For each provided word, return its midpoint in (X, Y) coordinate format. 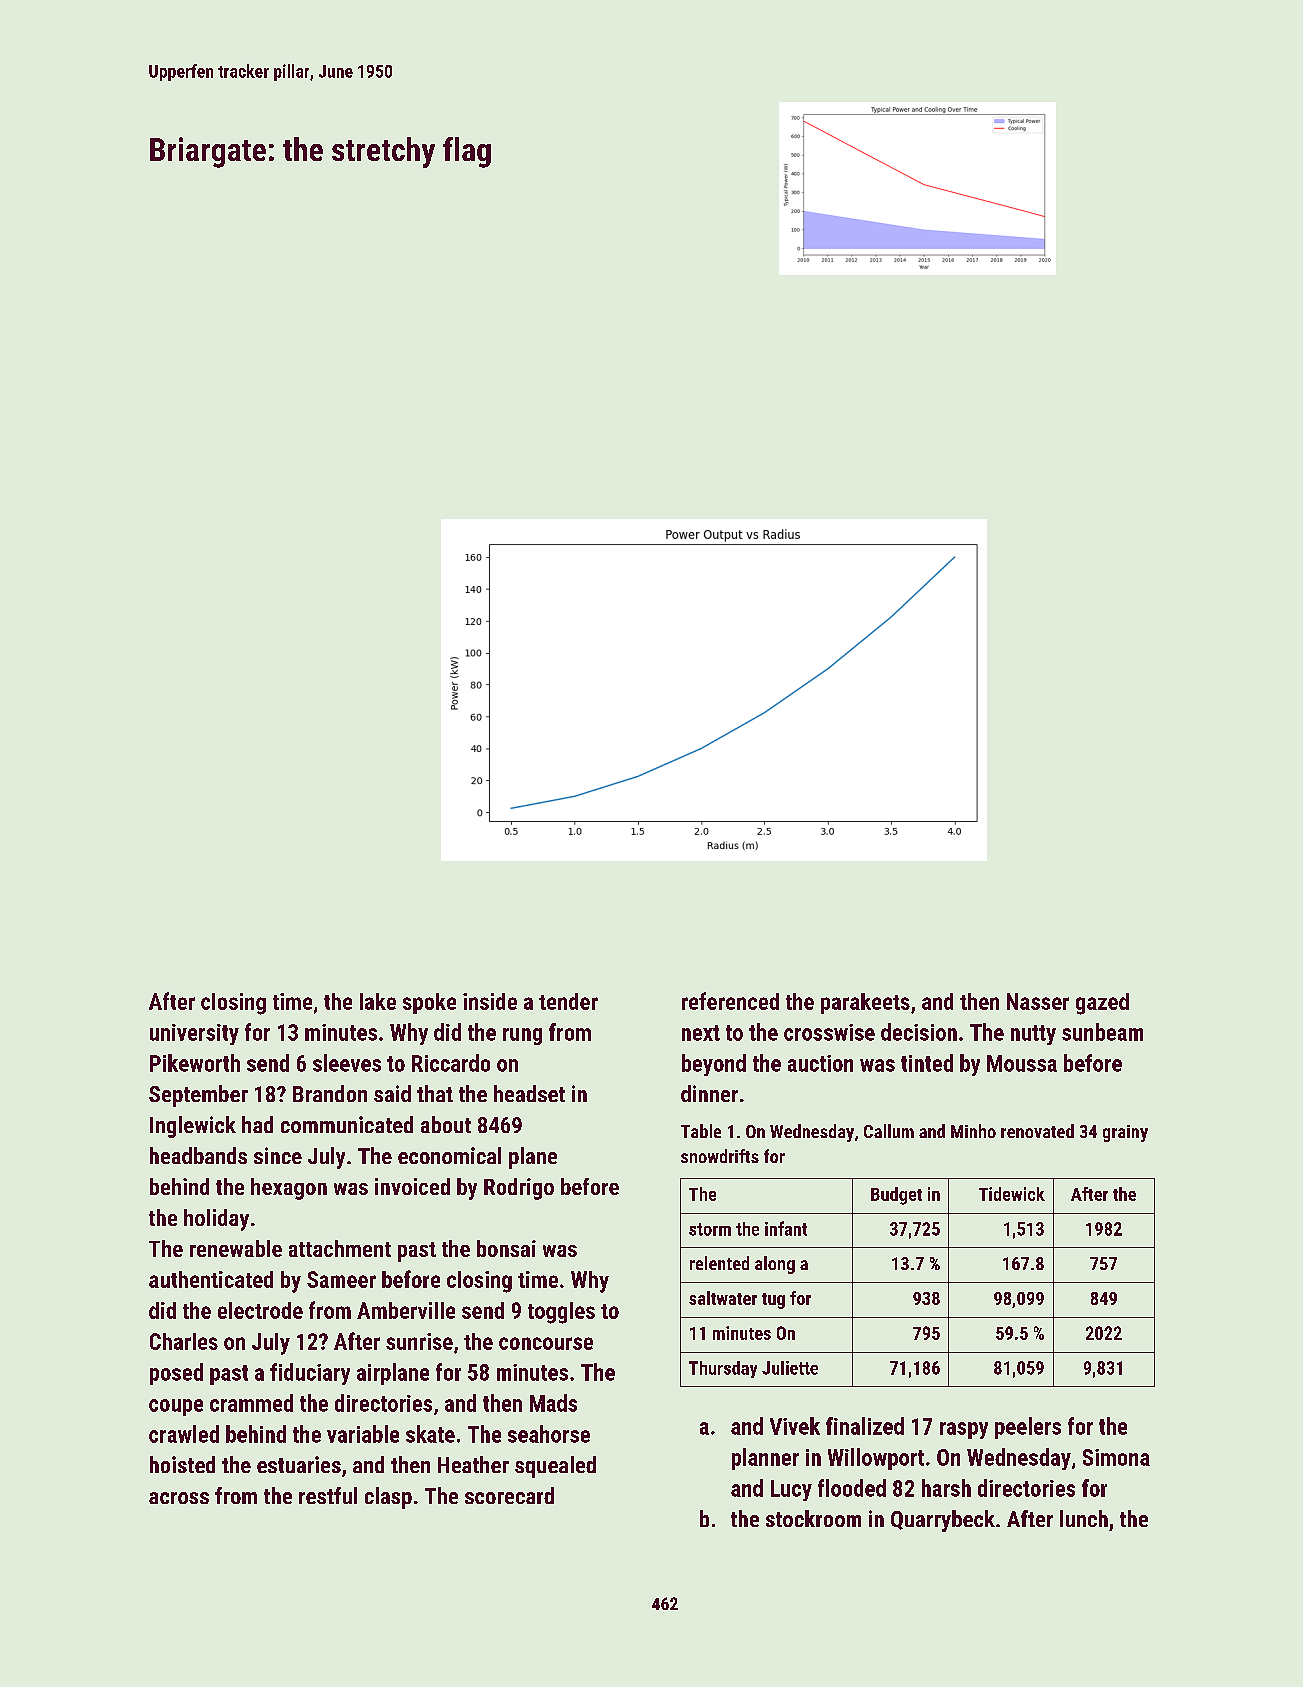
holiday (216, 1220)
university (194, 1034)
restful (328, 1495)
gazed (1102, 1004)
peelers (1028, 1428)
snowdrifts (720, 1156)
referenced (730, 1001)
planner (765, 1459)
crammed (251, 1403)
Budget (896, 1196)
